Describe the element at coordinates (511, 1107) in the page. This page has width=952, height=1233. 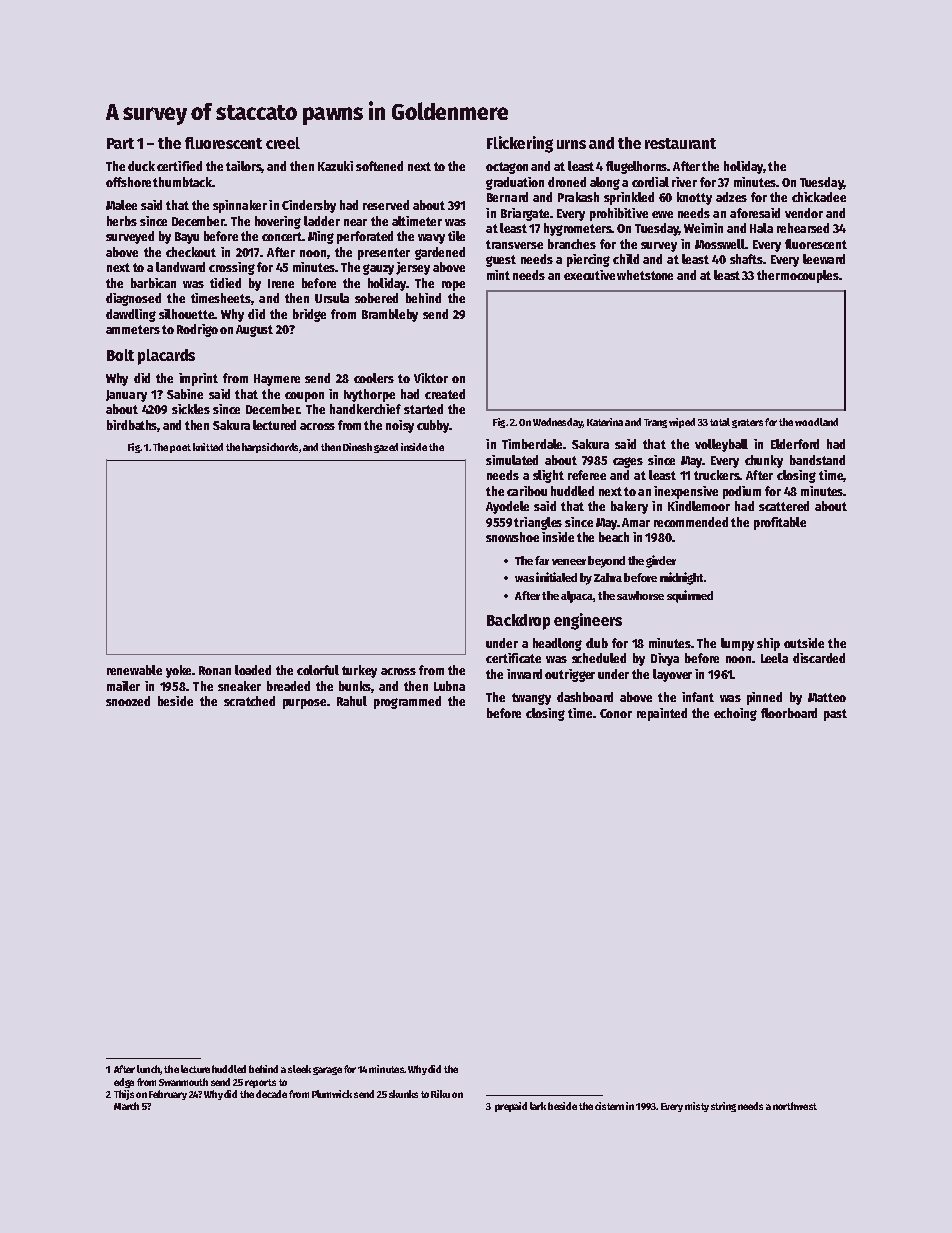
I see `prepaid` at that location.
